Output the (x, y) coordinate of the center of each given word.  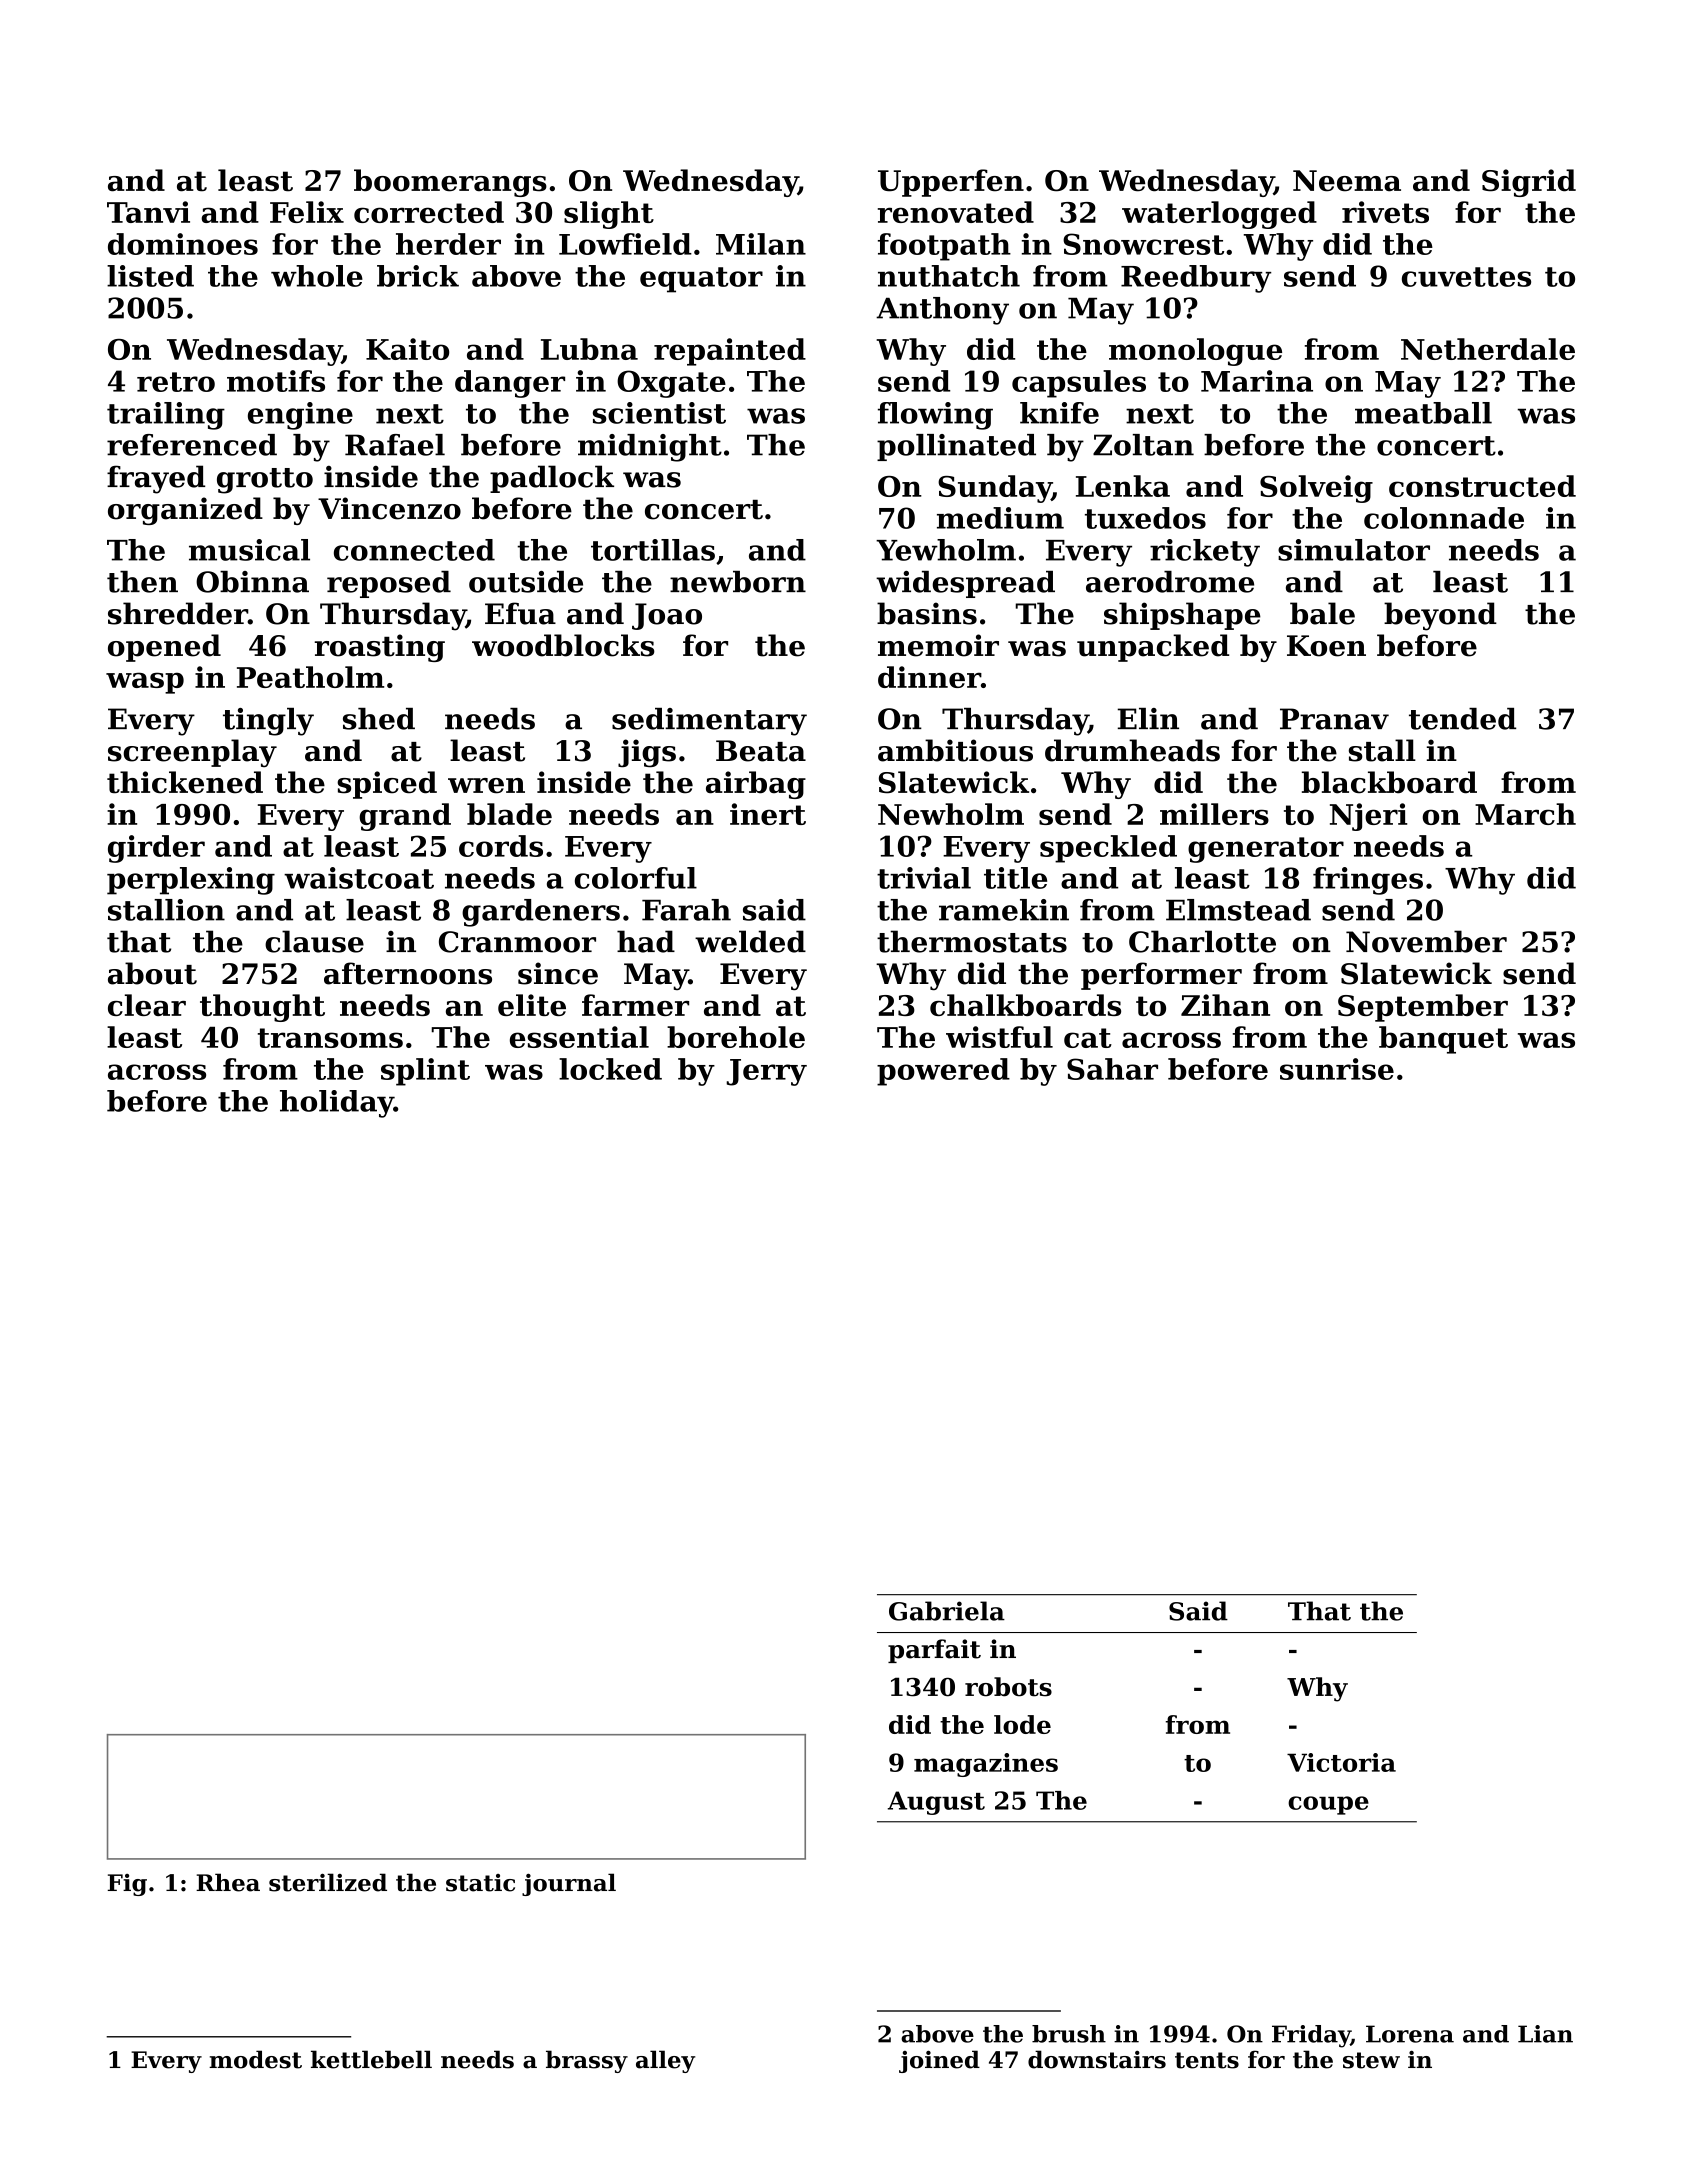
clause (314, 941)
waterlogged (1219, 215)
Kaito (407, 349)
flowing (935, 416)
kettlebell (371, 2059)
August (936, 1803)
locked (610, 1069)
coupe (1328, 1805)
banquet (1443, 1040)
